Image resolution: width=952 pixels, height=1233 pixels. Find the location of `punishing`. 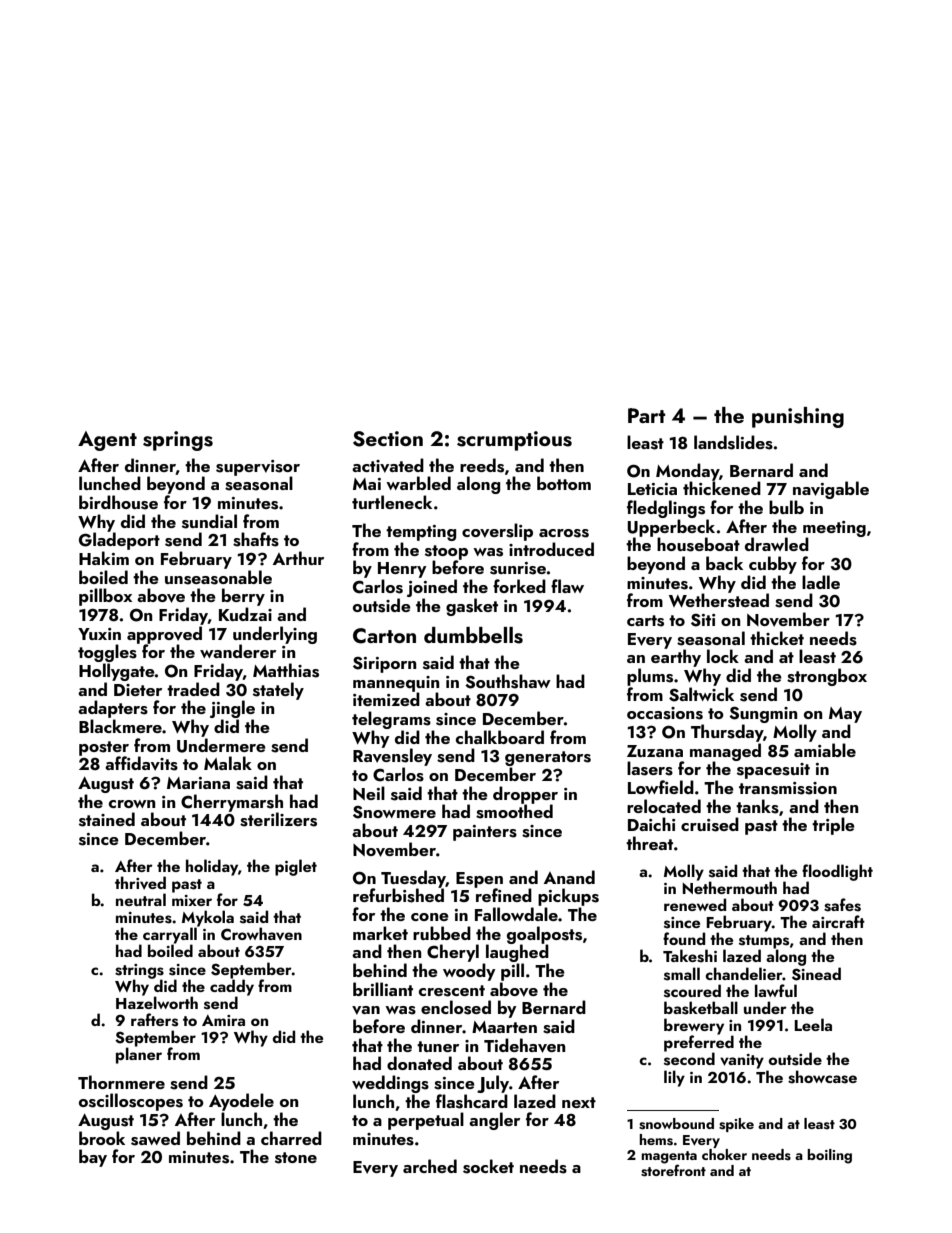

punishing is located at coordinates (798, 417).
